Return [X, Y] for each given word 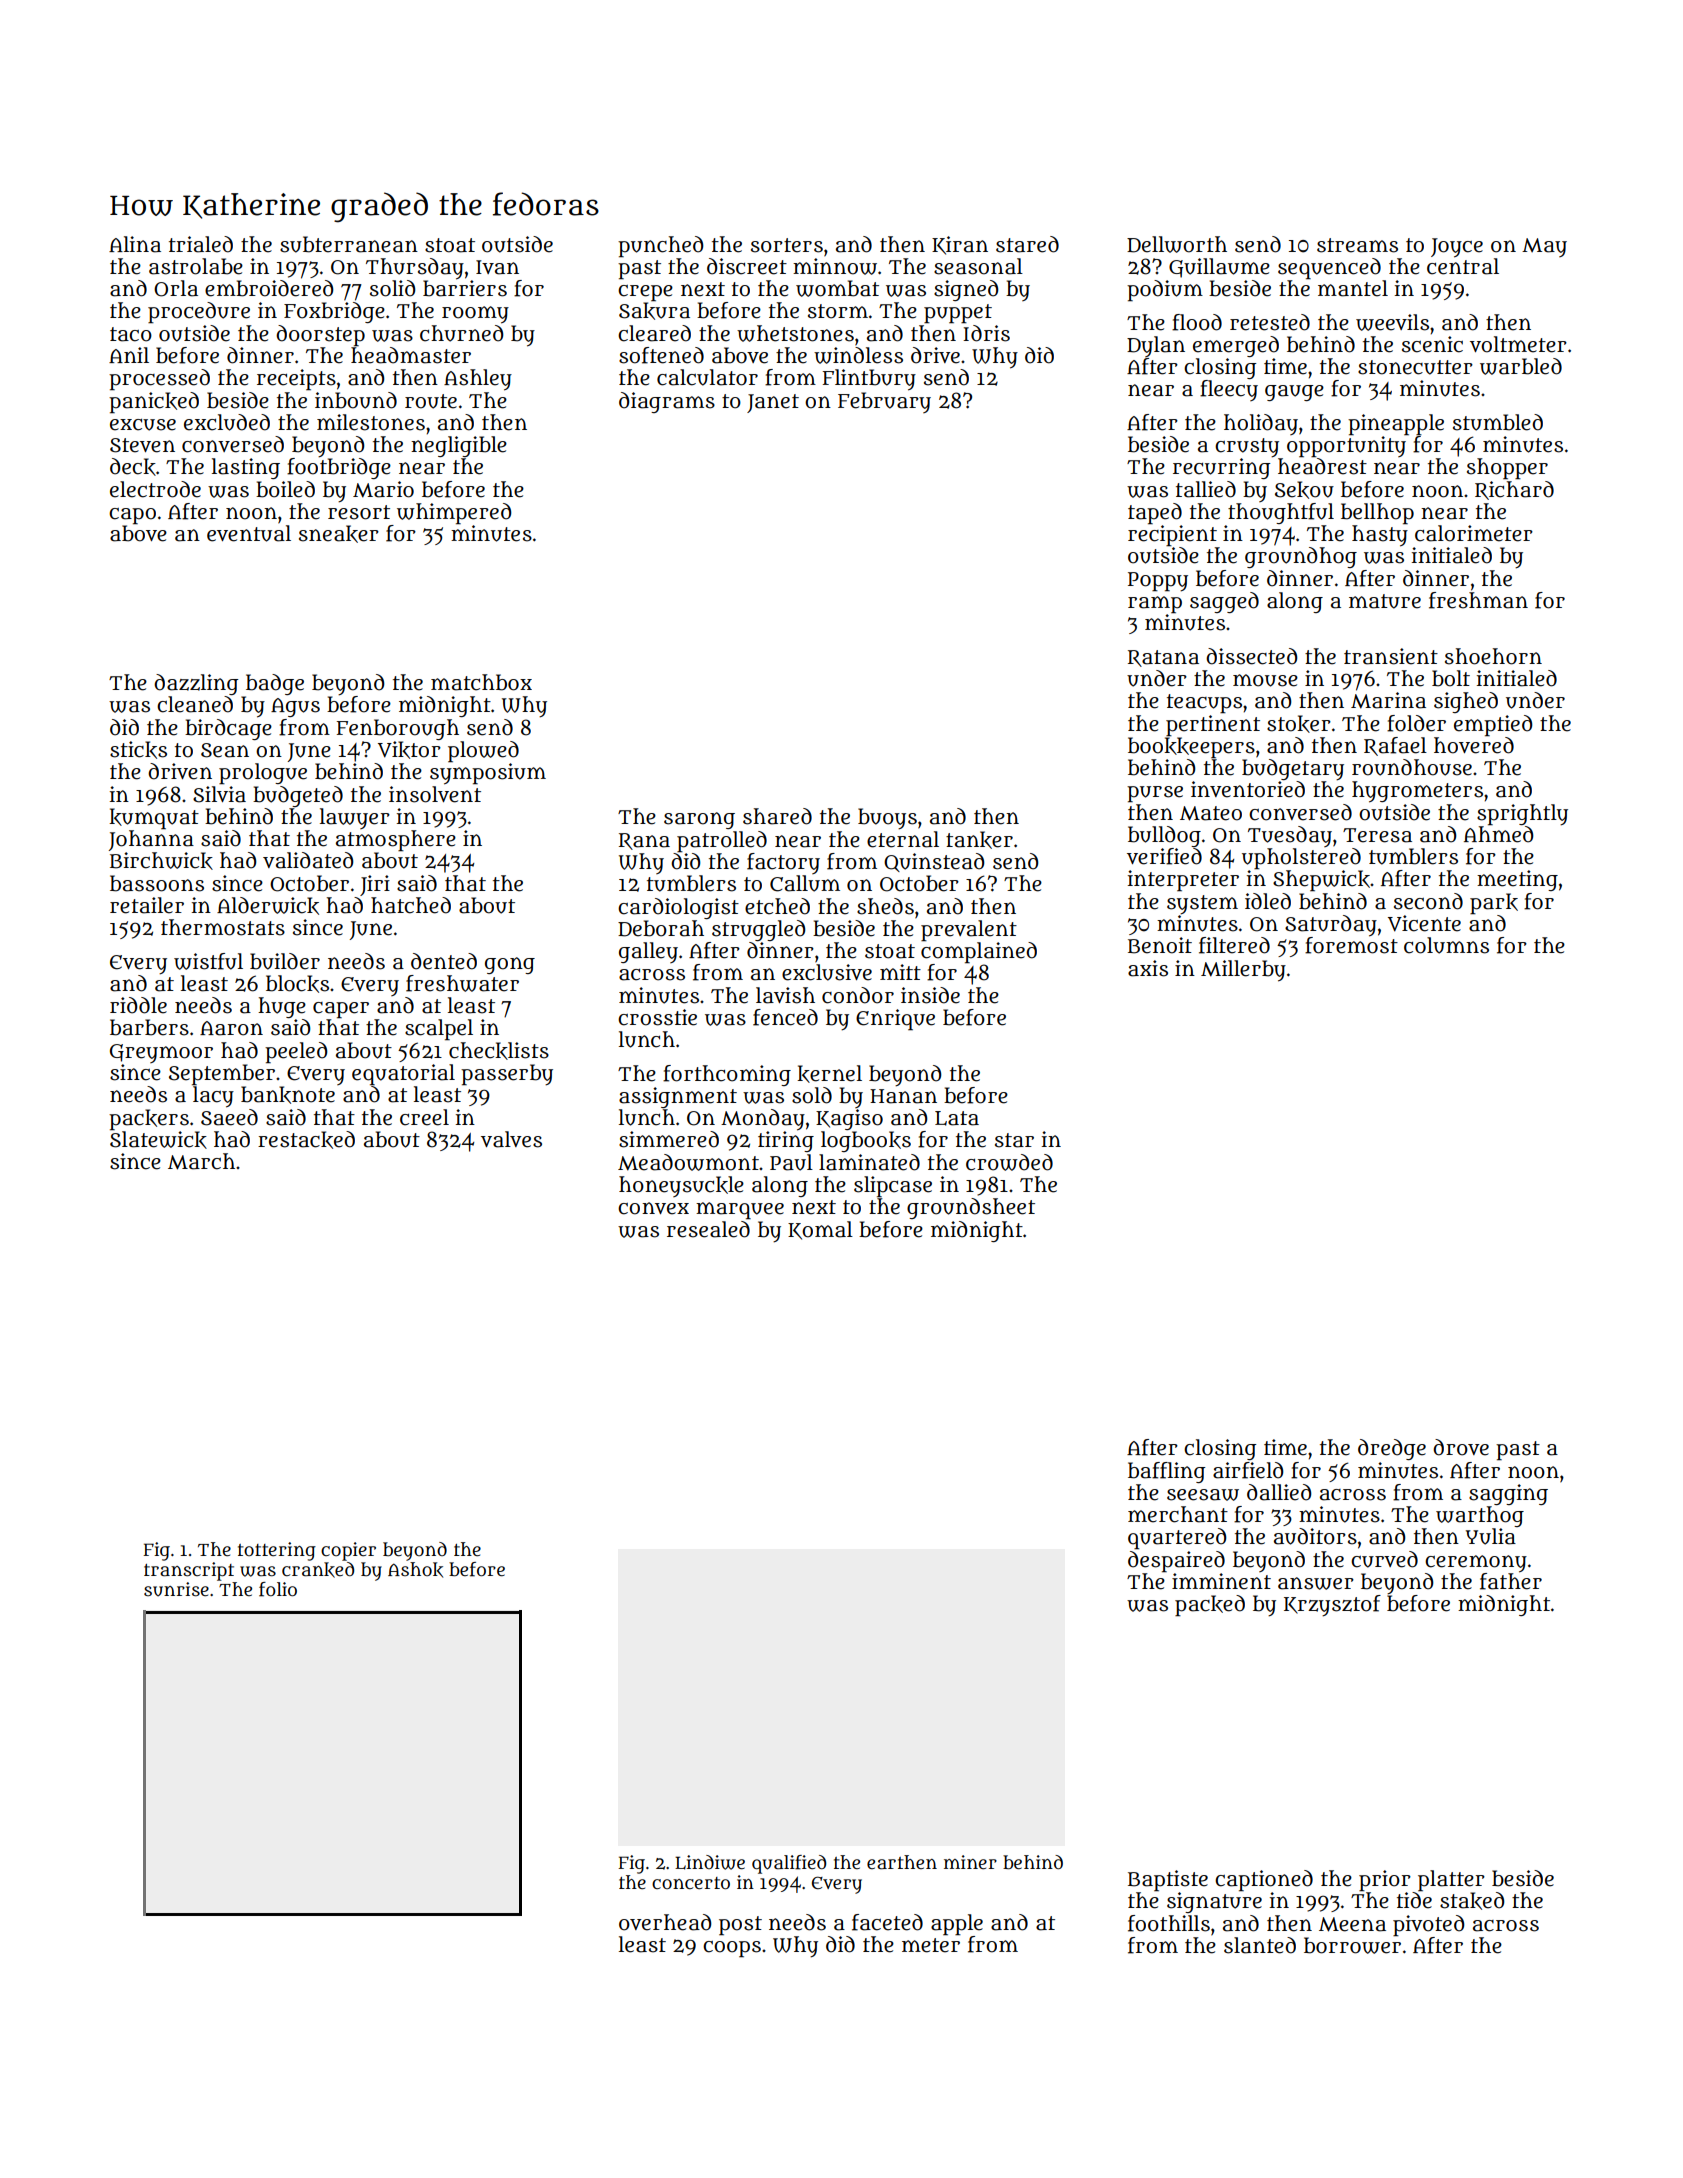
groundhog [1301, 557]
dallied [1279, 1492]
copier [348, 1551]
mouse [1265, 680]
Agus [295, 707]
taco [131, 334]
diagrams [667, 402]
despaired [1176, 1561]
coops [732, 1949]
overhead [665, 1922]
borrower [1352, 1945]
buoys [887, 819]
